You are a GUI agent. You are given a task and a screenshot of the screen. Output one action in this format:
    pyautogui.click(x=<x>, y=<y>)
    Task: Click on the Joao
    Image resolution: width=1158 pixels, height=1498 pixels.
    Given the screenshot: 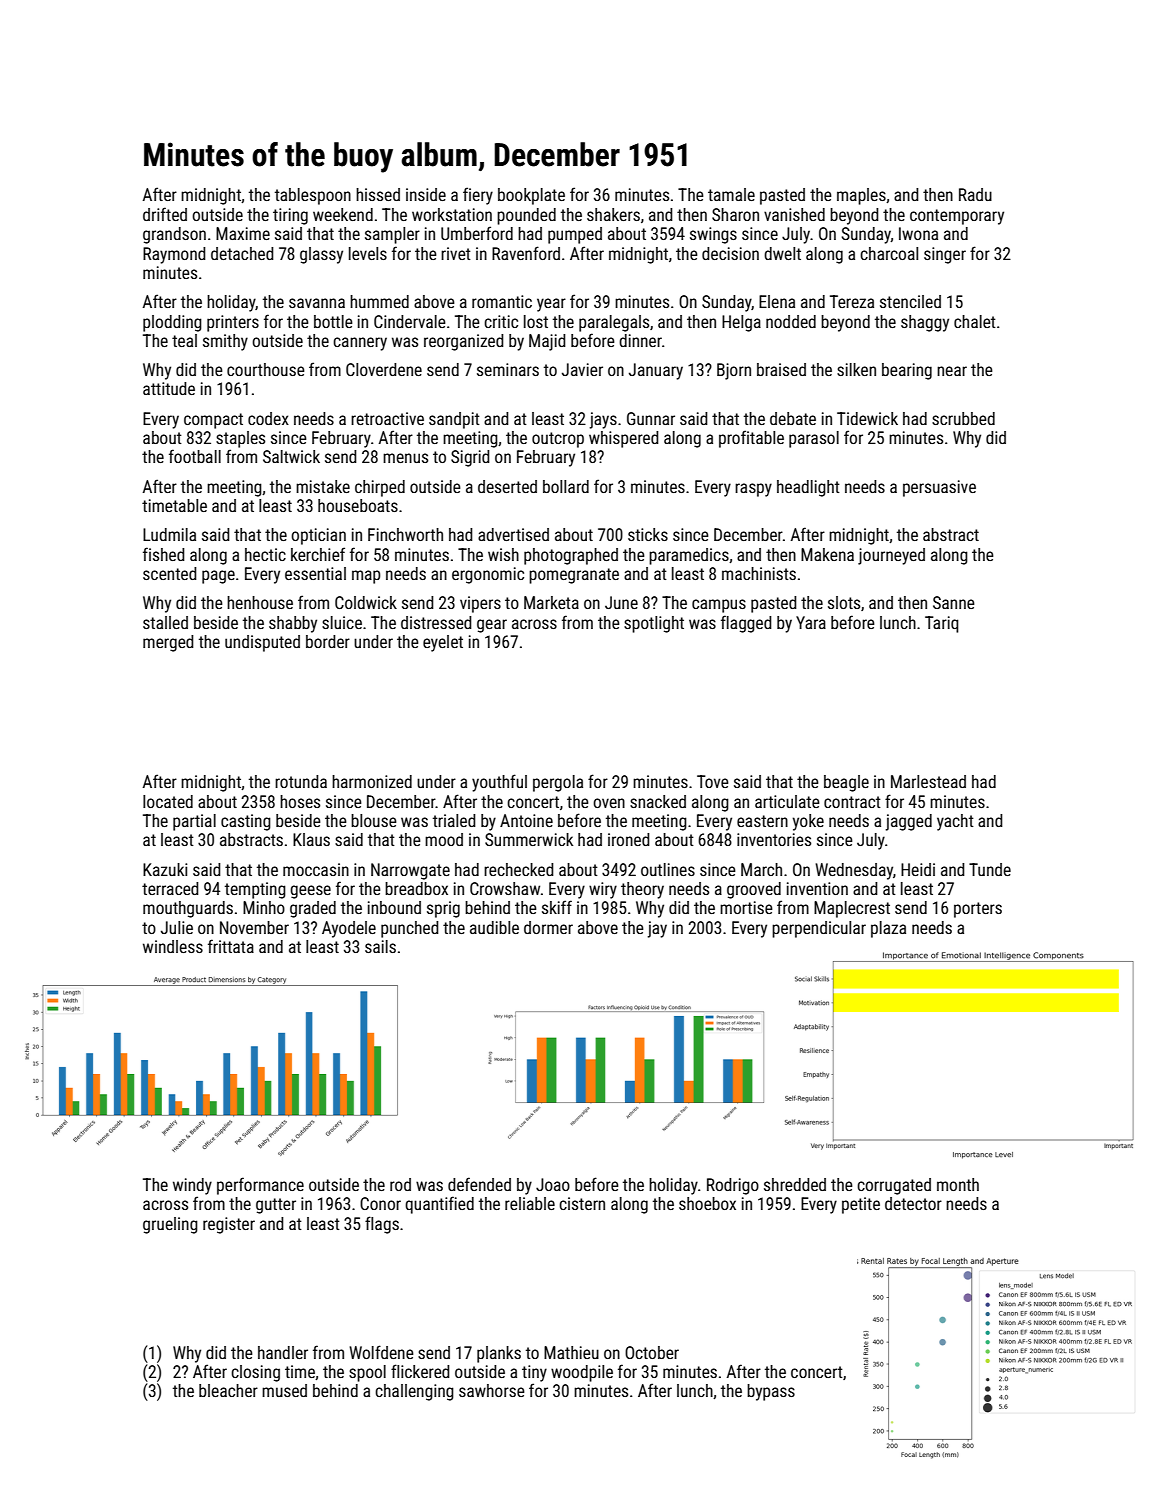 What is the action you would take?
    pyautogui.click(x=553, y=1184)
